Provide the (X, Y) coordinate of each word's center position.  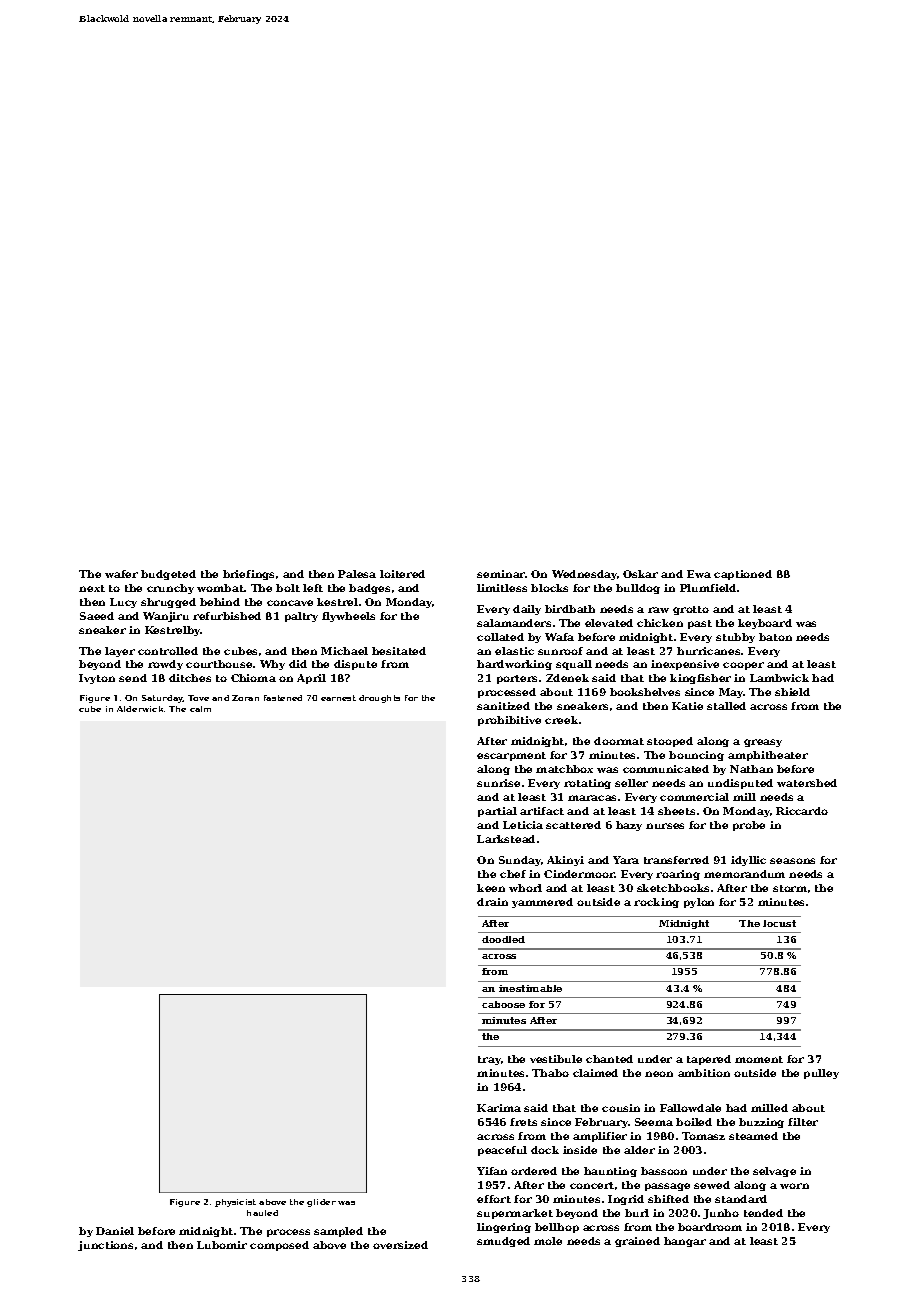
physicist (235, 1203)
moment (759, 1059)
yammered (542, 903)
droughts (379, 699)
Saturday (162, 699)
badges (369, 589)
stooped (670, 742)
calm (200, 709)
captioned (743, 575)
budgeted (168, 575)
